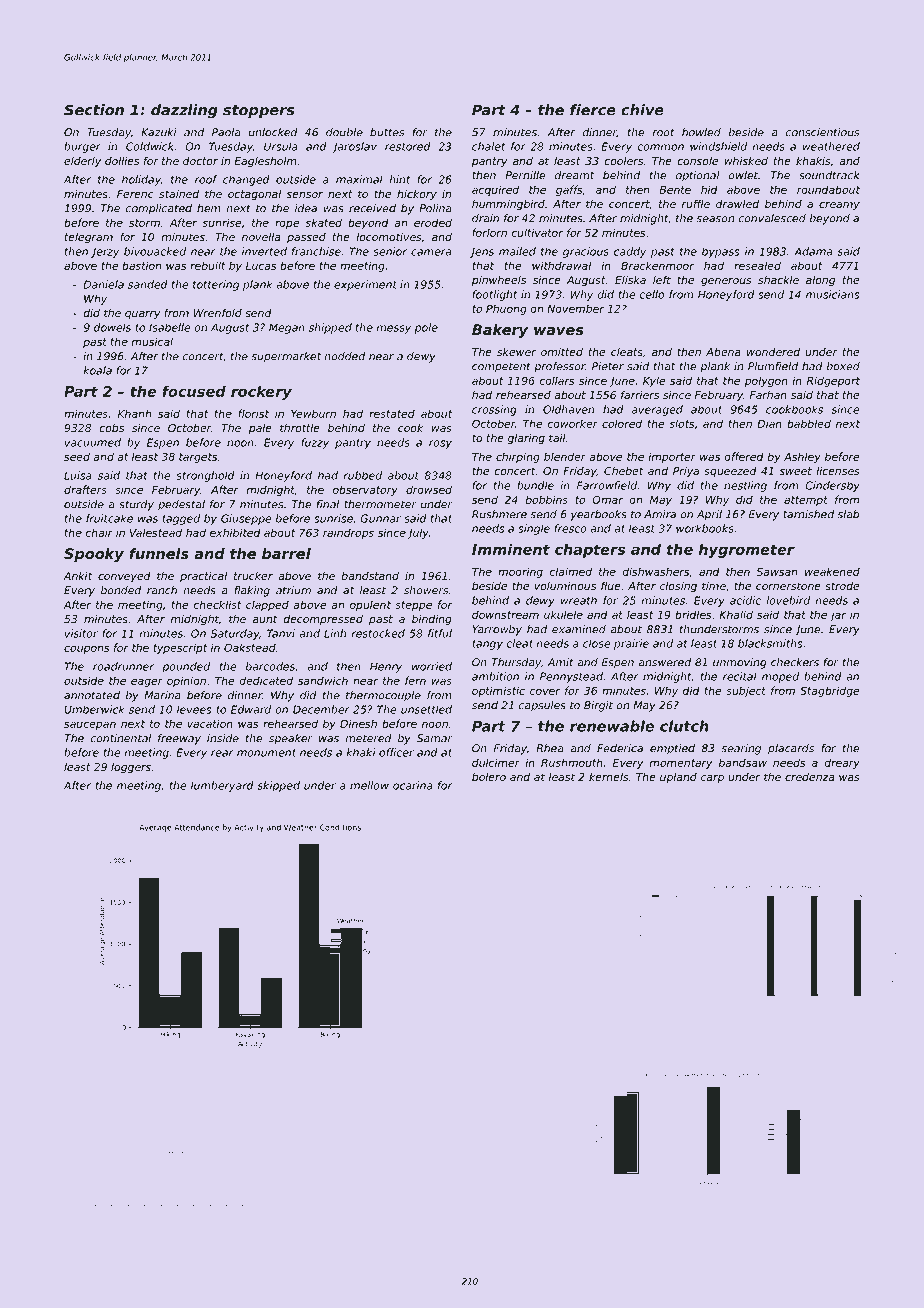  Describe the element at coordinates (344, 132) in the screenshot. I see `double` at that location.
